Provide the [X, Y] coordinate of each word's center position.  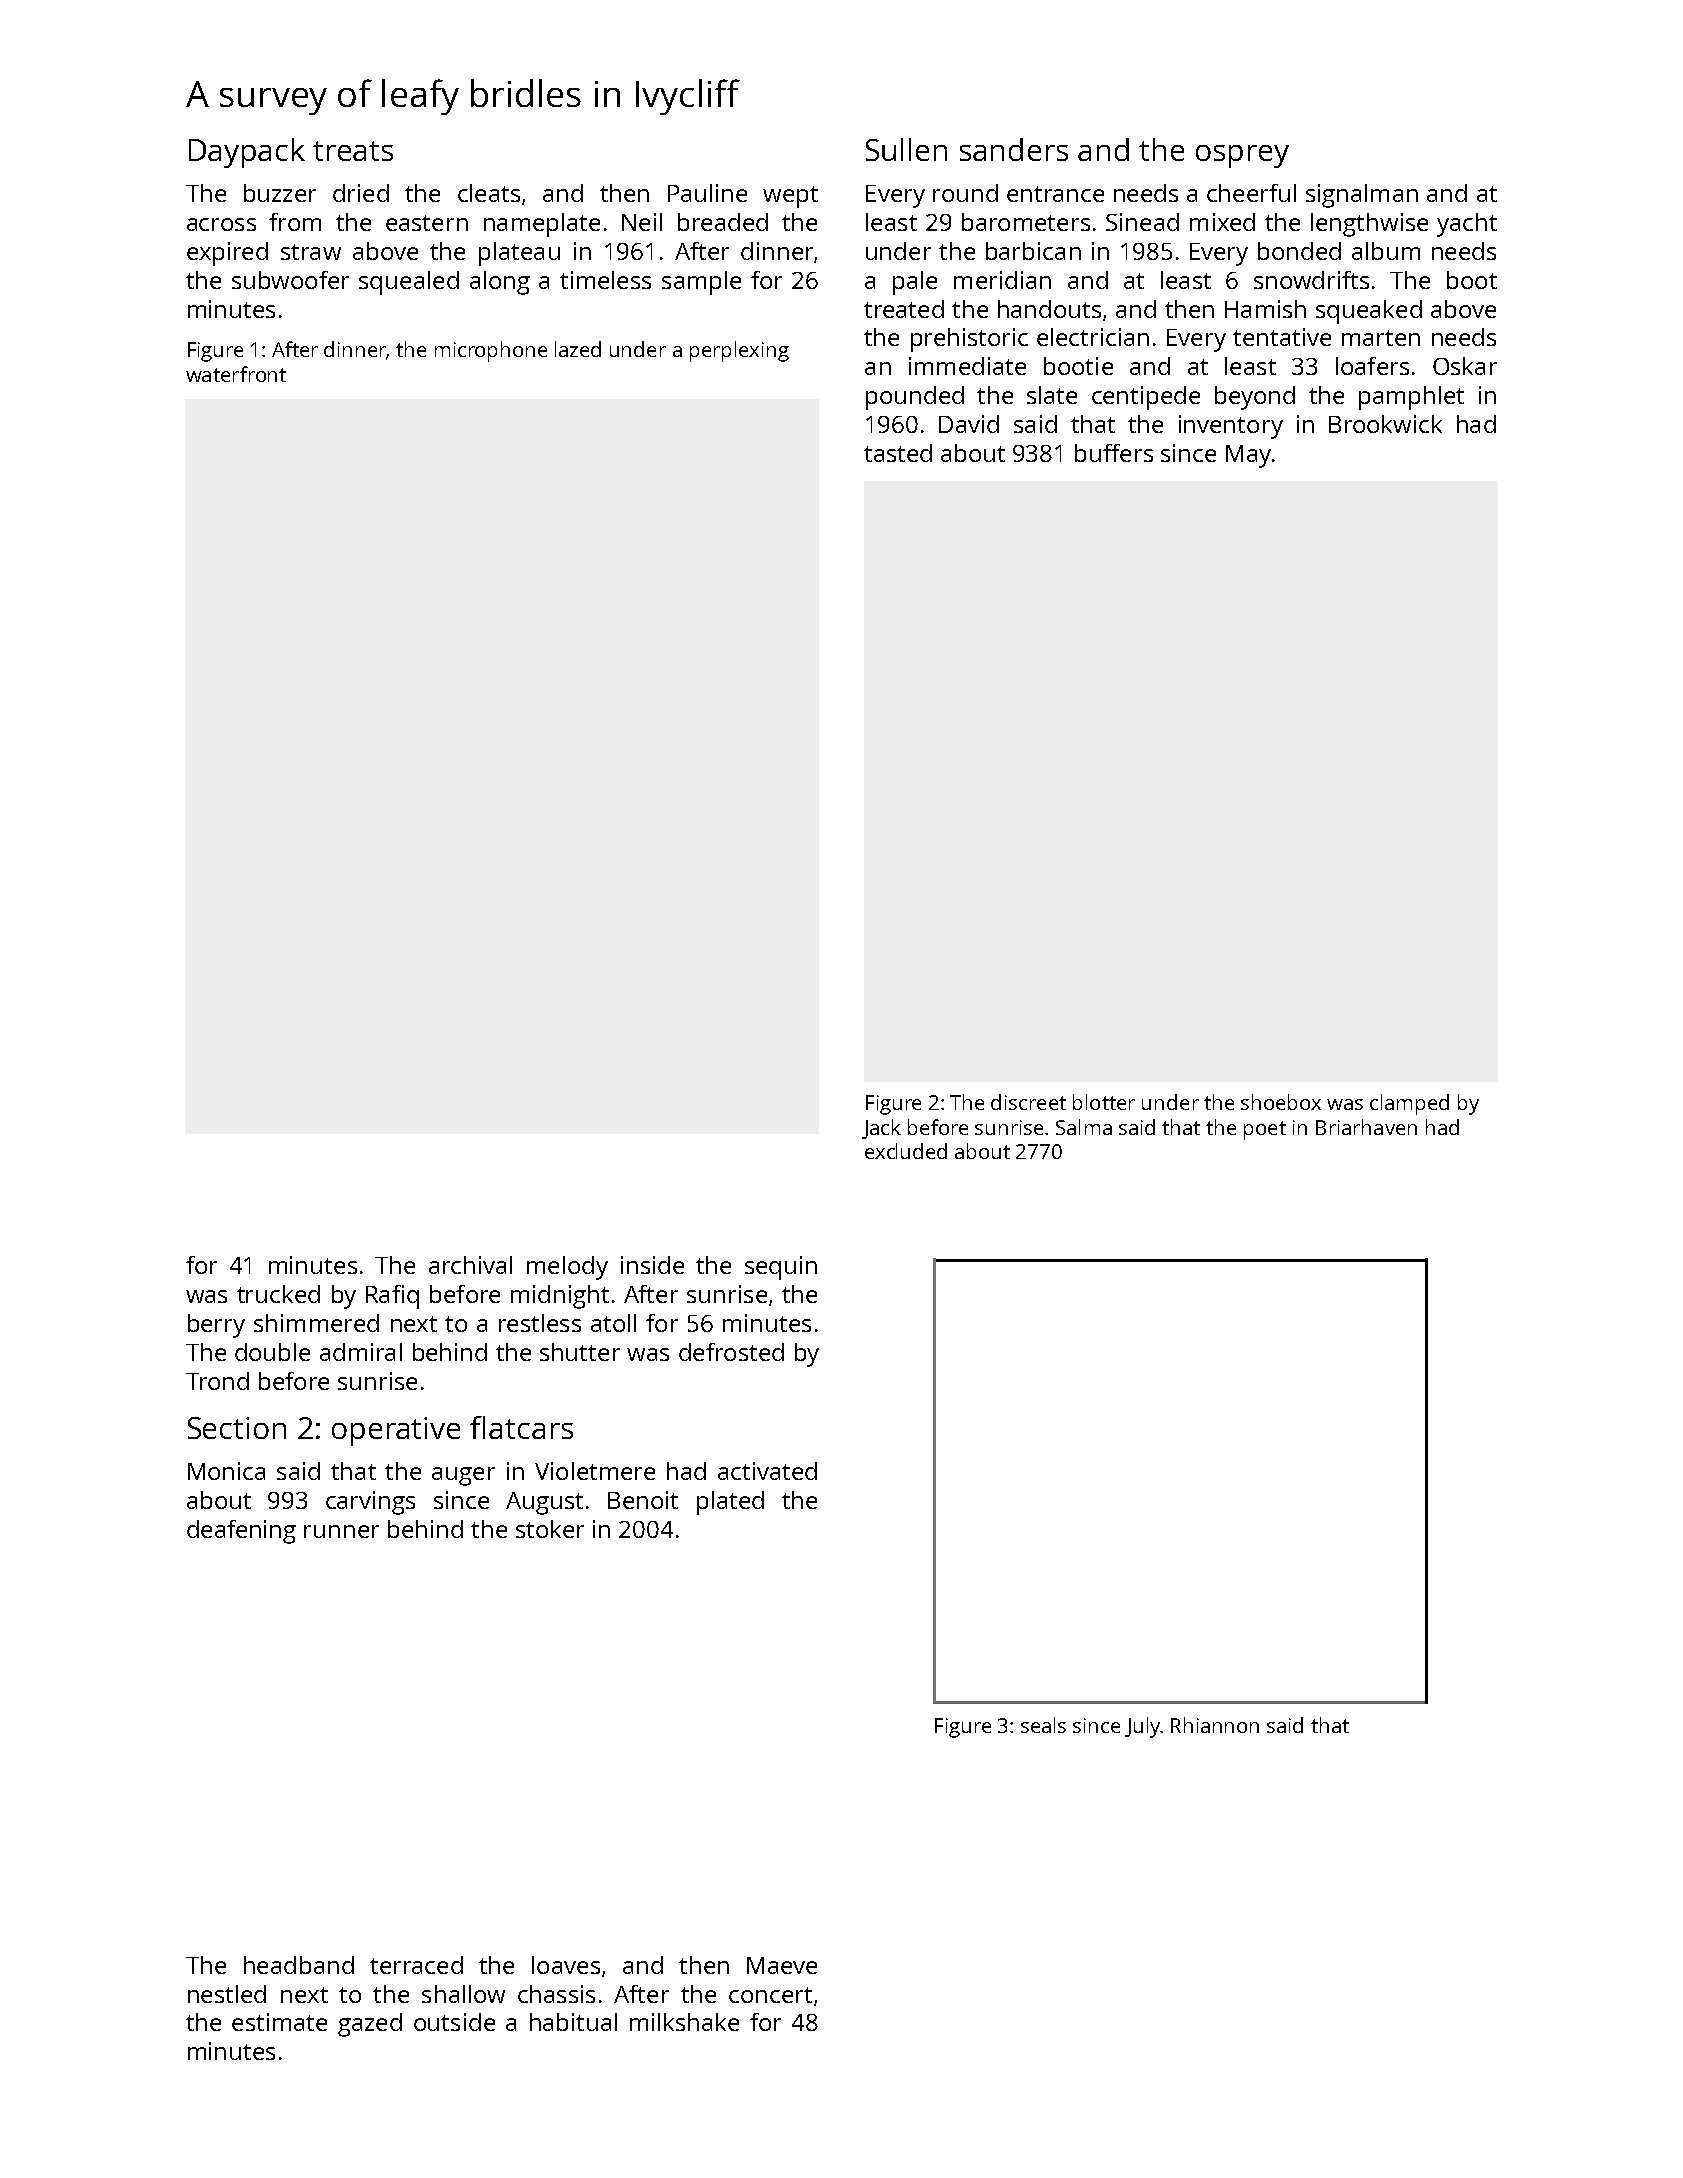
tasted [898, 453]
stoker [550, 1529]
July [1142, 1727]
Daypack [247, 153]
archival [470, 1265]
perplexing [739, 351]
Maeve [782, 1965]
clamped [1409, 1104]
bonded [1299, 251]
